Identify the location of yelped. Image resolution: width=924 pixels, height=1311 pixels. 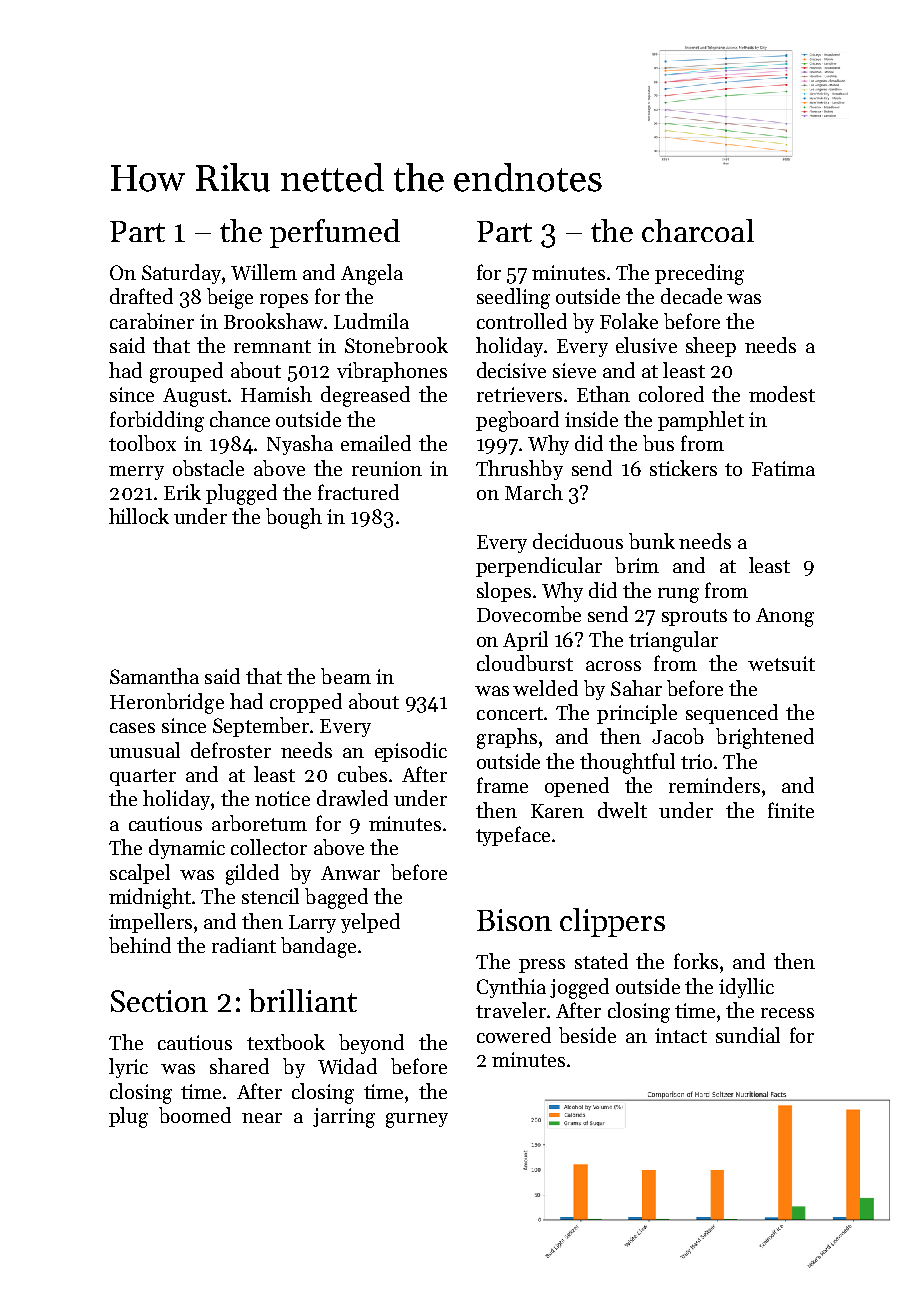
(370, 923).
